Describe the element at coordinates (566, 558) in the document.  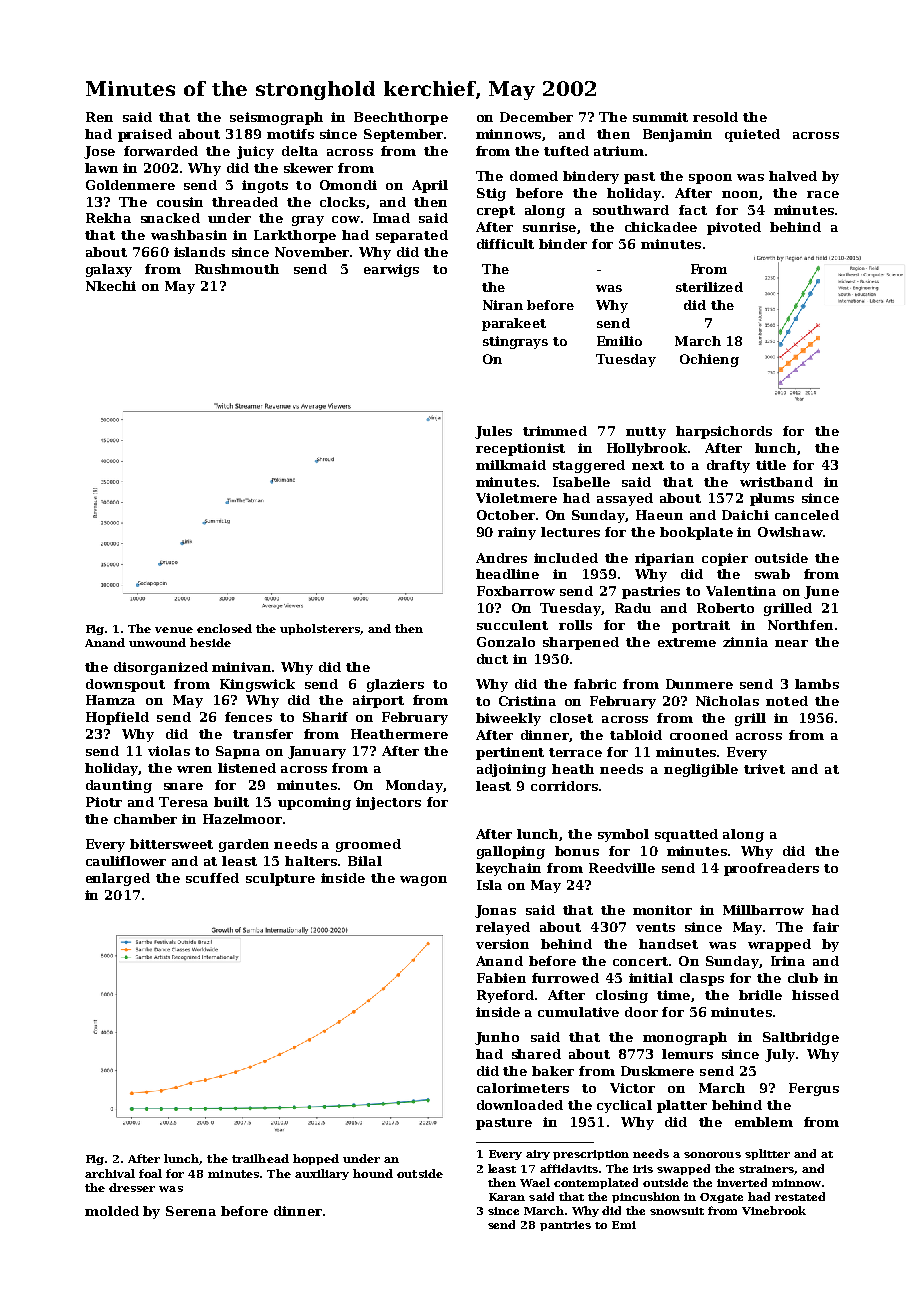
I see `included` at that location.
